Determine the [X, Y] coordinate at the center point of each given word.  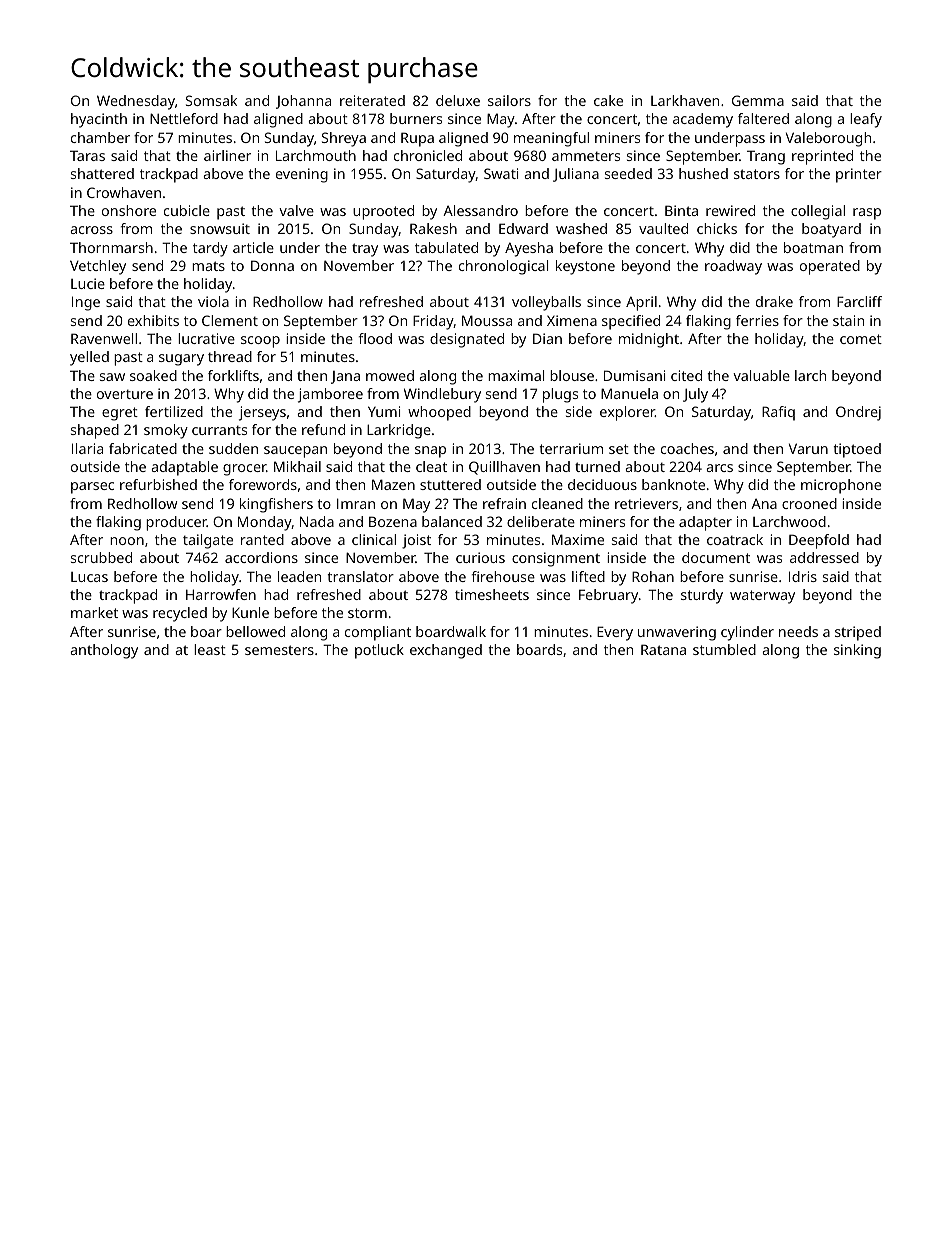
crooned [809, 503]
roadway [733, 267]
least [210, 649]
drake [774, 301]
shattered [102, 173]
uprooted [383, 212]
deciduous [602, 484]
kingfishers [276, 505]
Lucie [88, 283]
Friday [433, 322]
